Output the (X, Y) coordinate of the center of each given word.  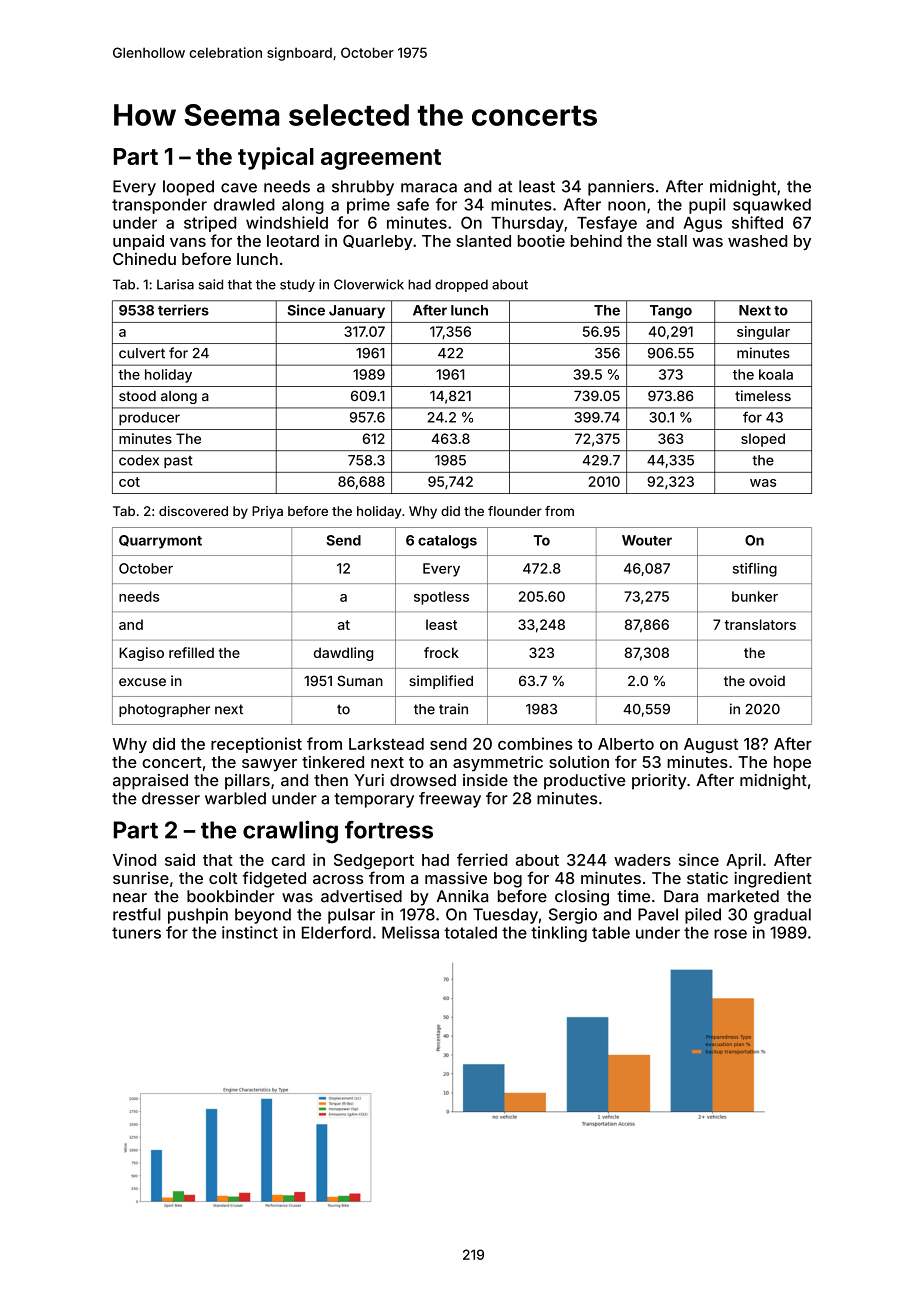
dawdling (343, 654)
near (130, 898)
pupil (707, 206)
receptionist (256, 745)
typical (276, 158)
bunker (755, 596)
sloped (763, 440)
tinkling (559, 934)
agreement (381, 159)
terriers (183, 310)
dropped (461, 285)
